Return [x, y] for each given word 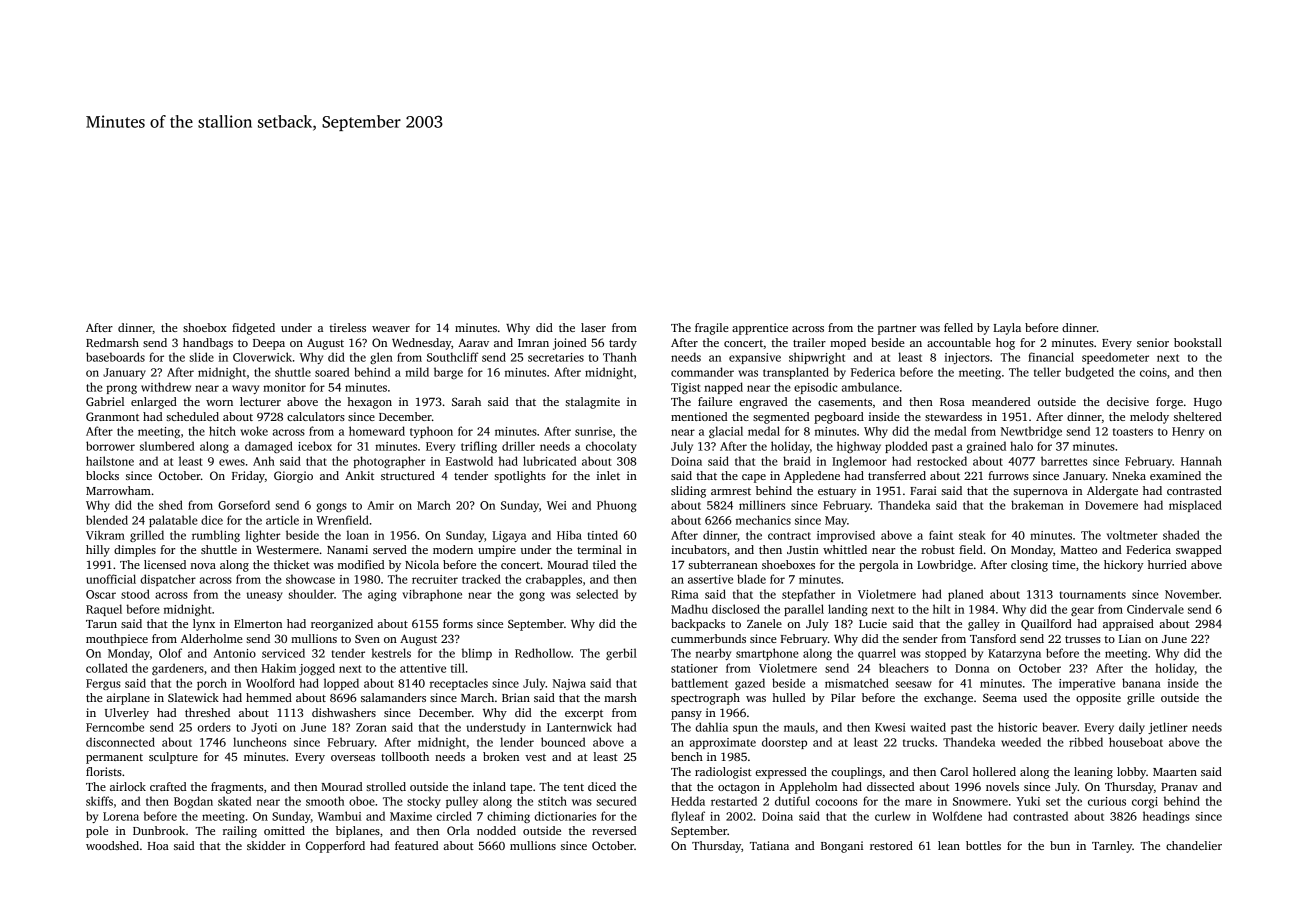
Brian [516, 697]
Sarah [466, 401]
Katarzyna [1014, 654]
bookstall [1198, 342]
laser [593, 327]
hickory [1124, 566]
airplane [128, 699]
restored [891, 845]
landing [848, 610]
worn [219, 403]
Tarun [101, 624]
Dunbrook [159, 830]
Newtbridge [1031, 432]
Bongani [842, 847]
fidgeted [253, 329]
